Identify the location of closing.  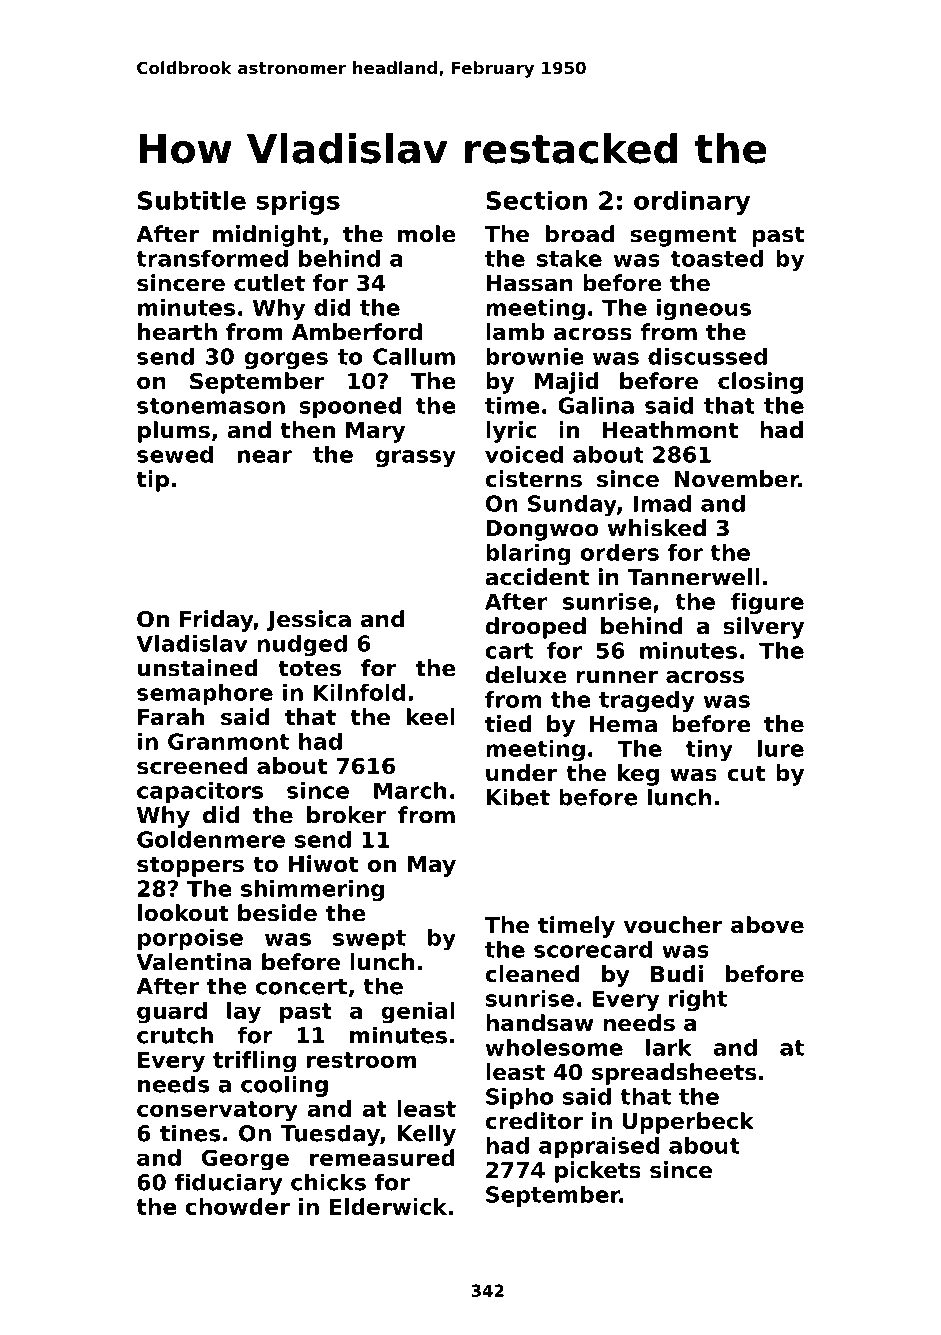
(760, 383).
